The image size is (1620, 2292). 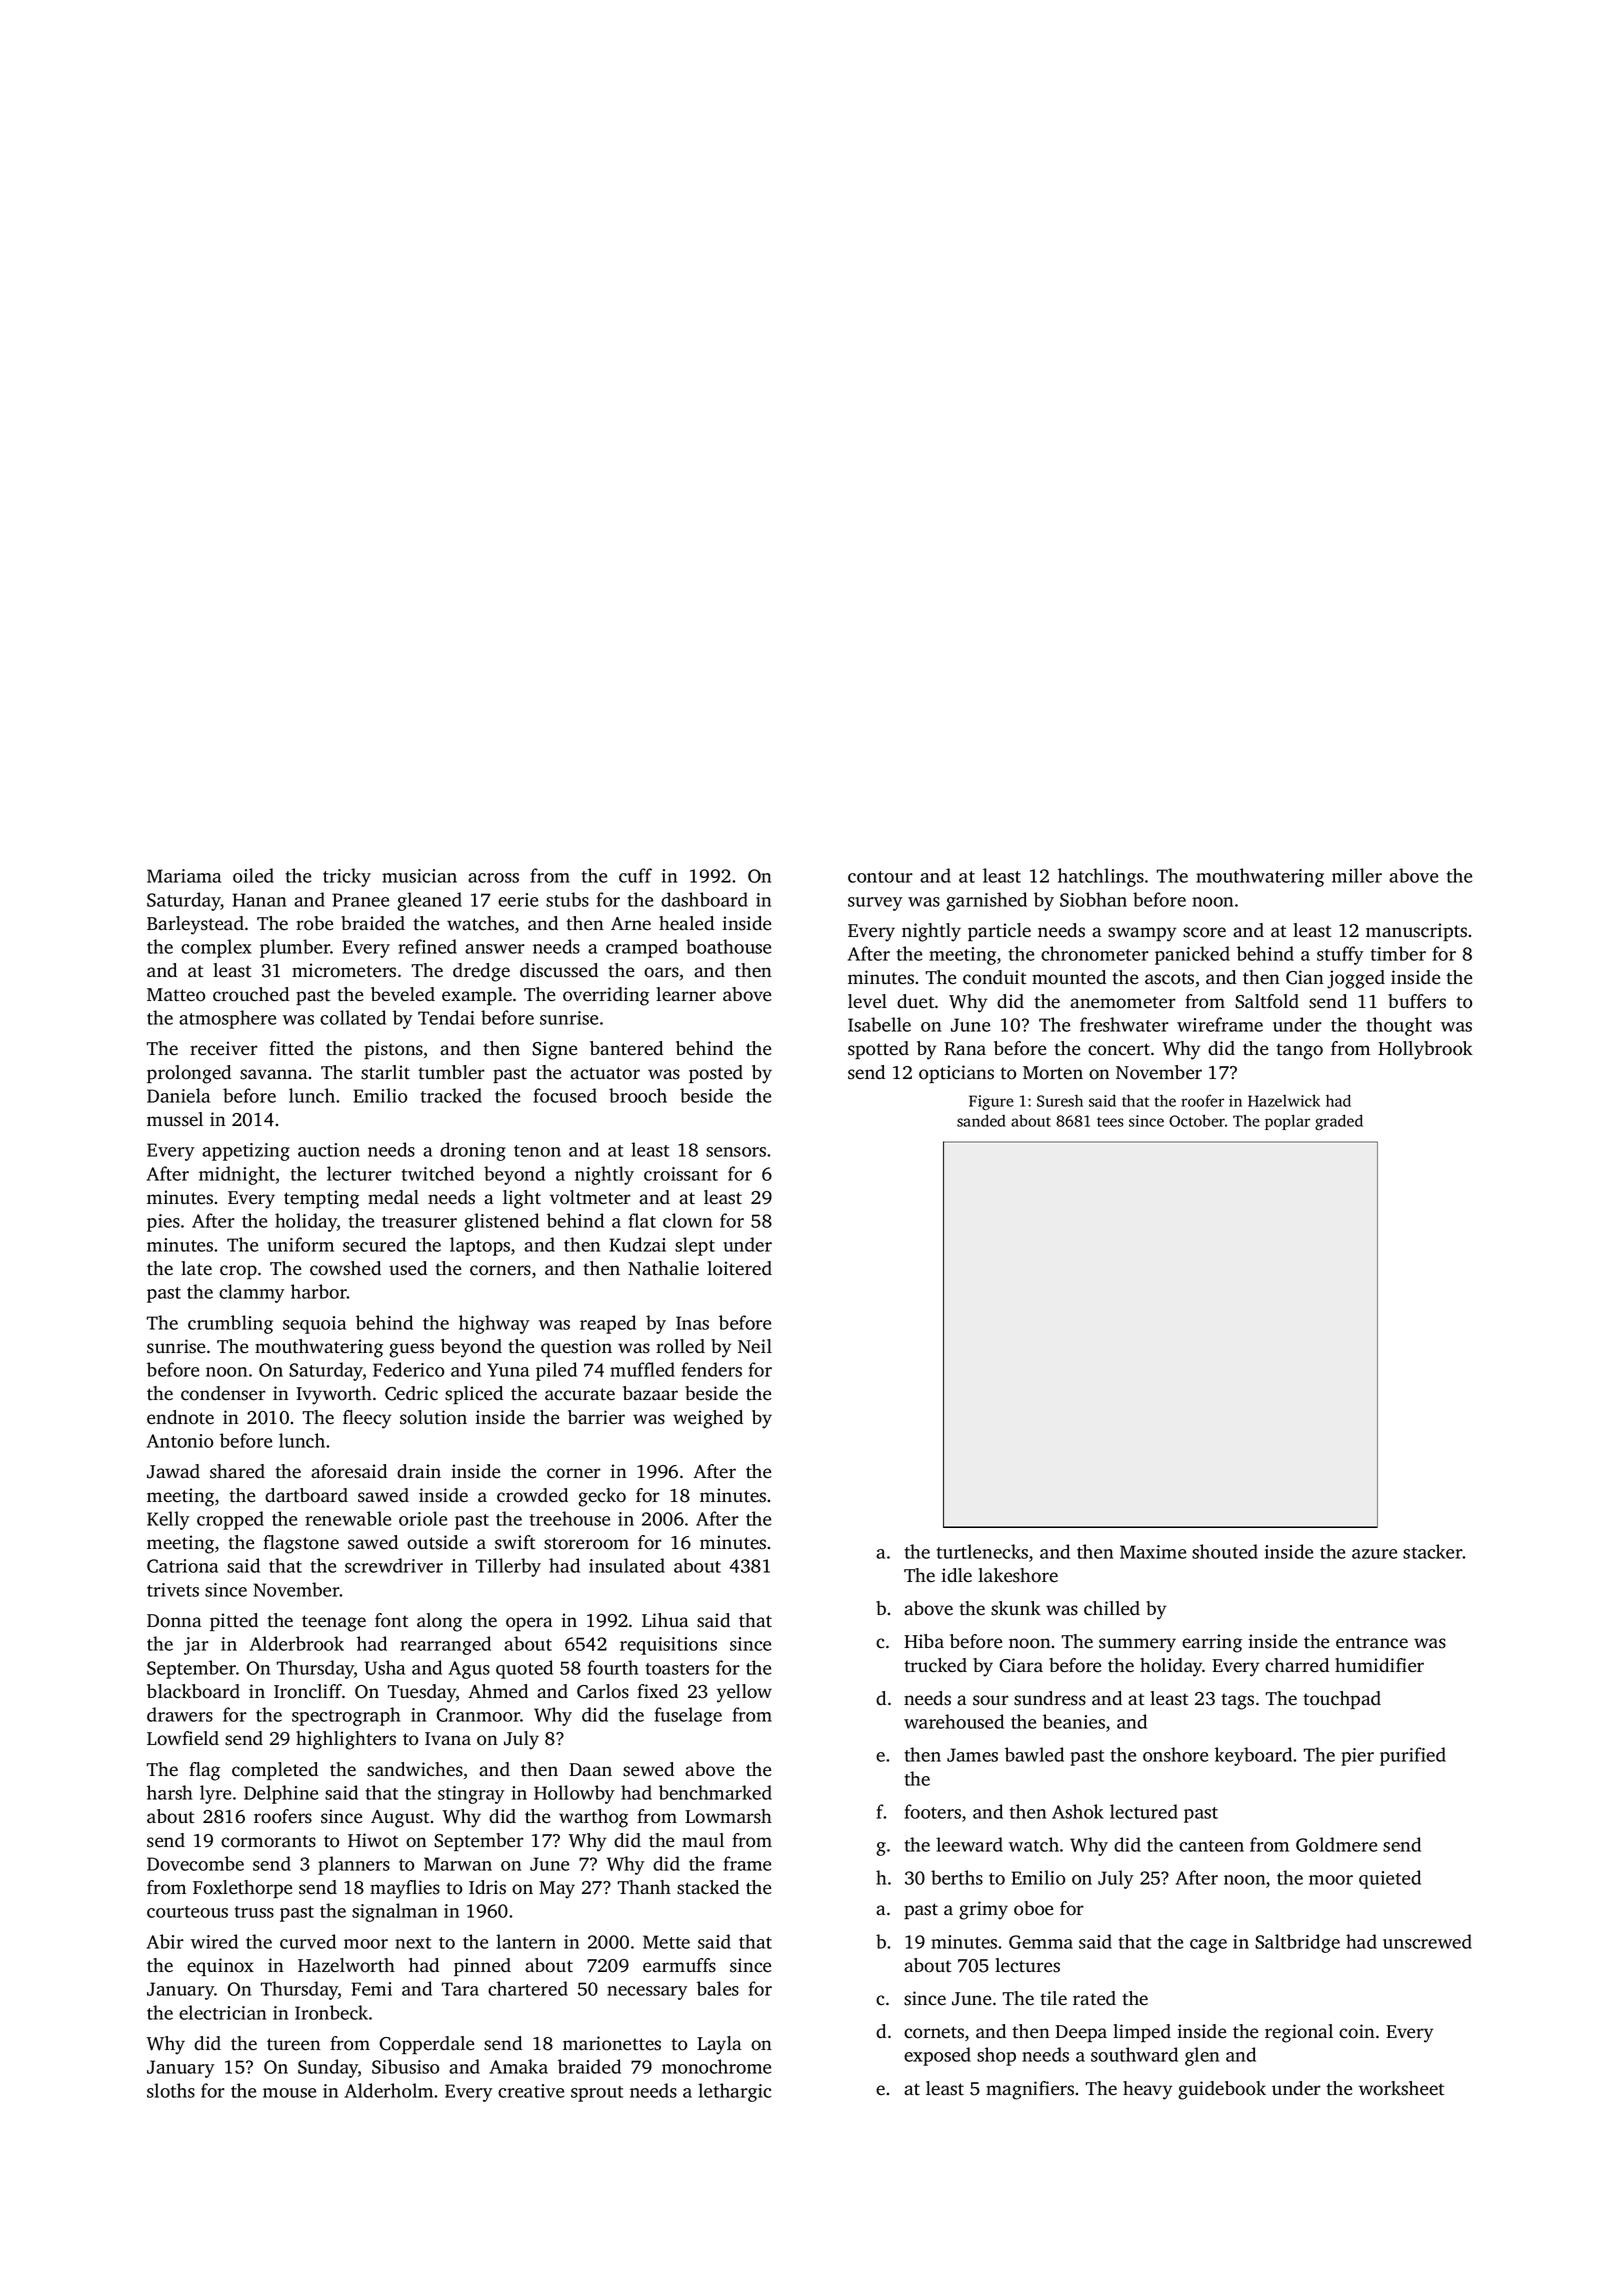 What do you see at coordinates (348, 1518) in the document?
I see `renewable` at bounding box center [348, 1518].
